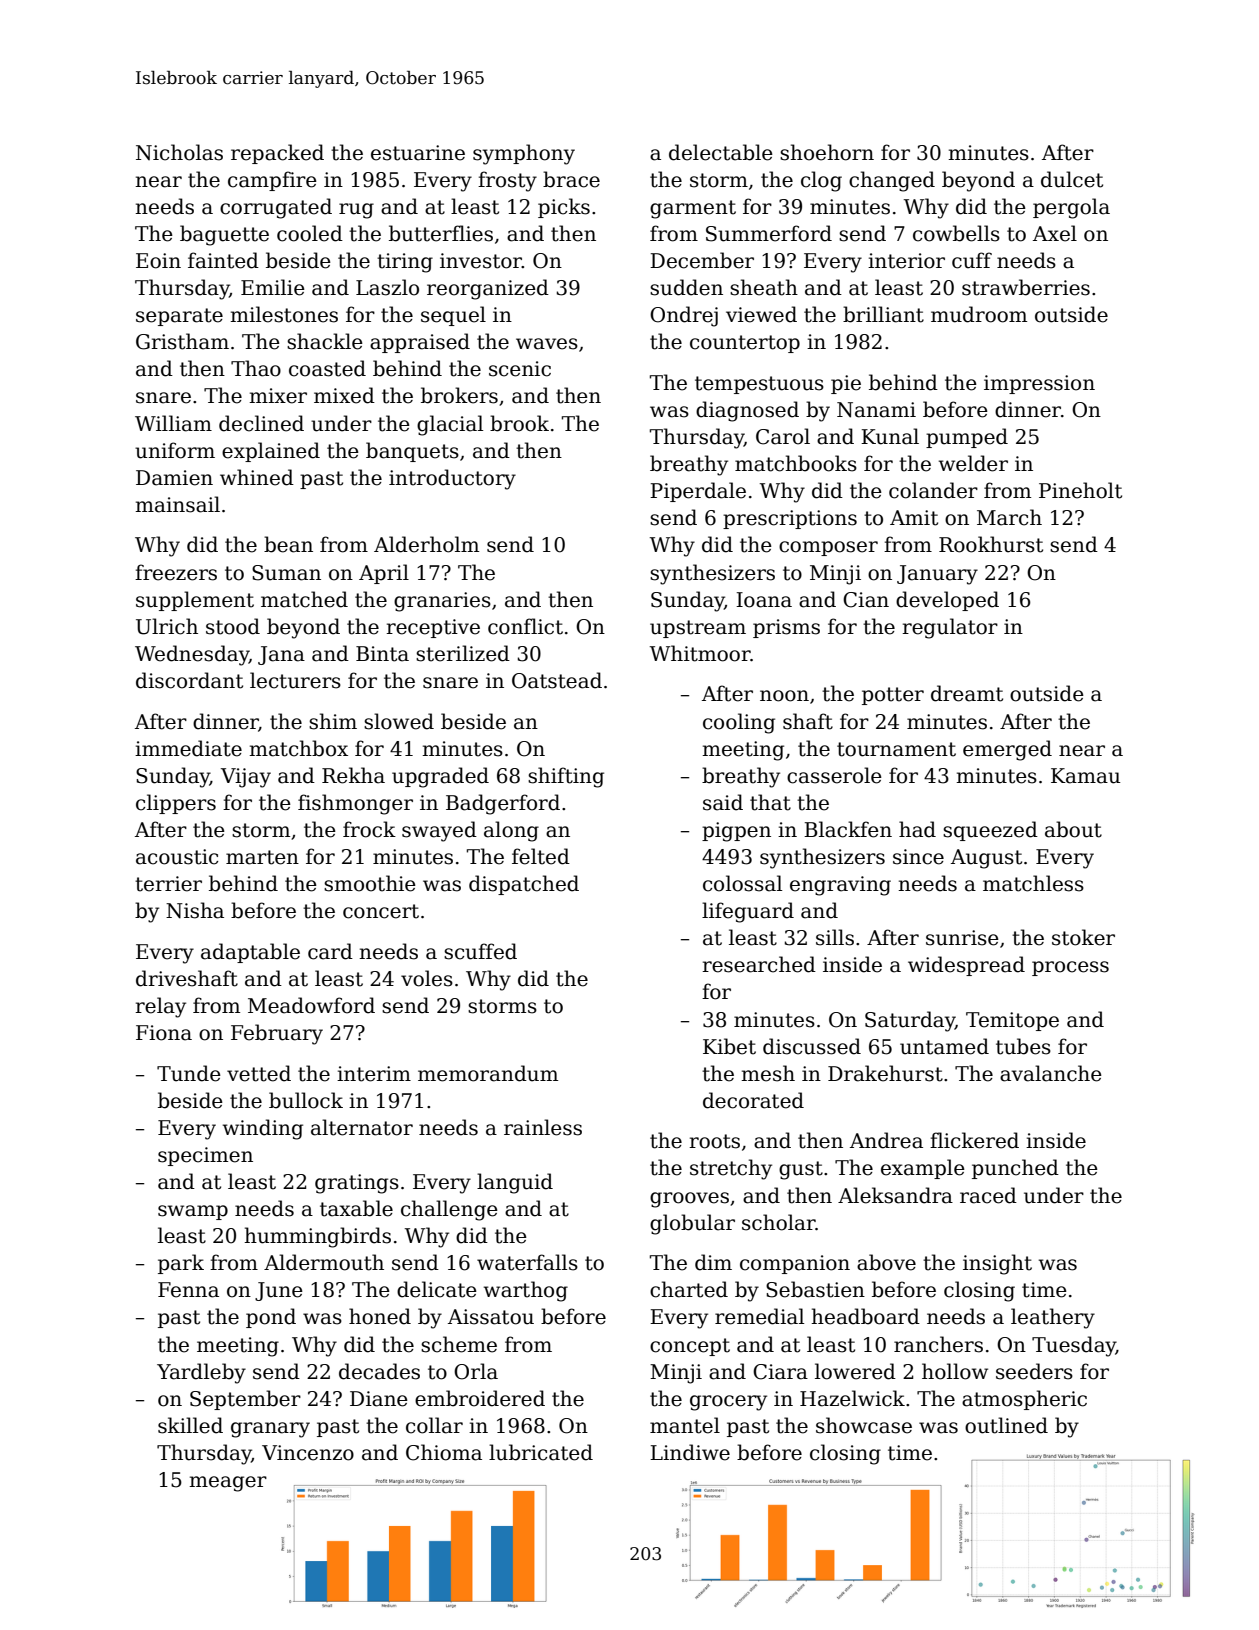 Image resolution: width=1259 pixels, height=1630 pixels. I want to click on garment, so click(693, 209).
